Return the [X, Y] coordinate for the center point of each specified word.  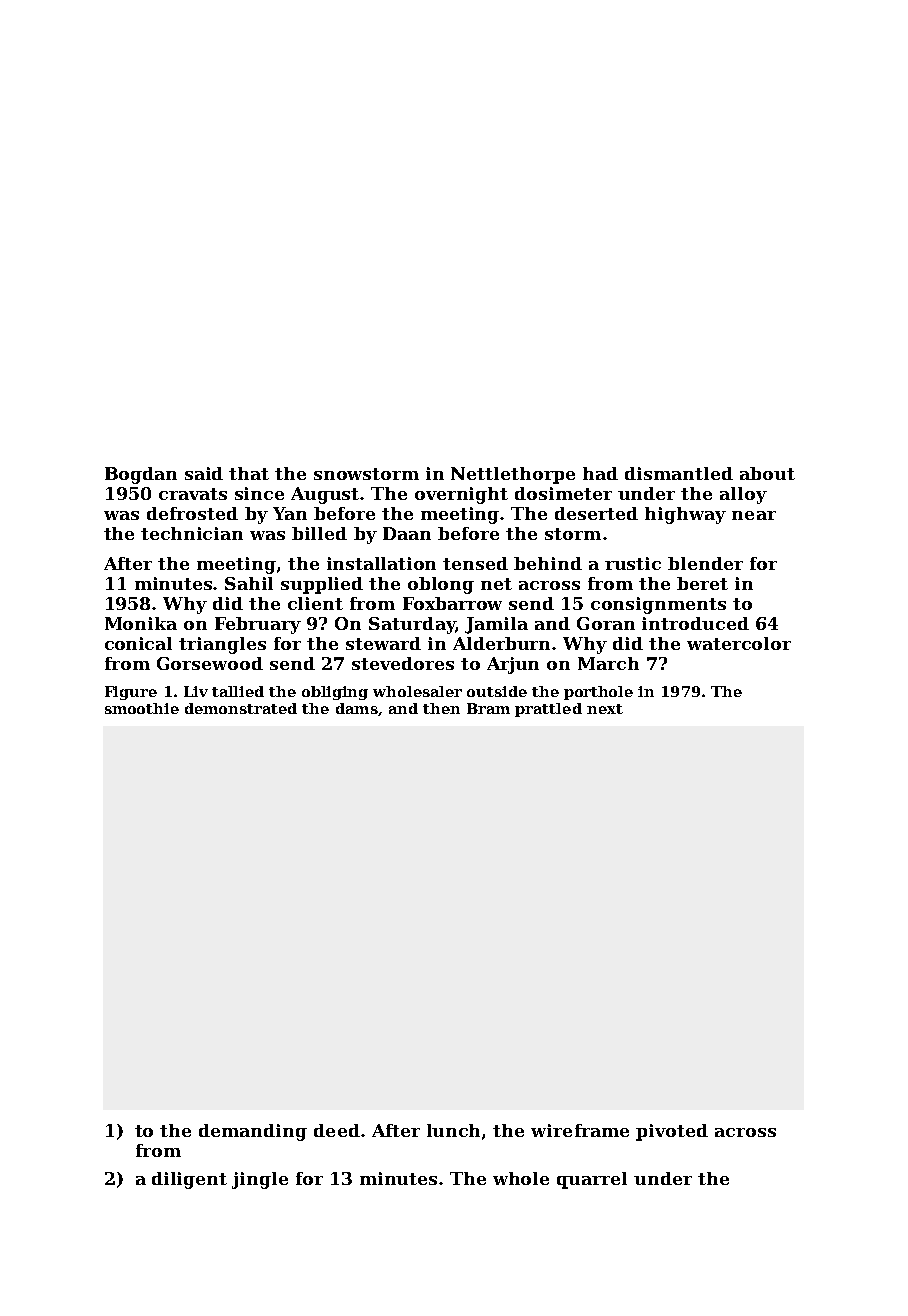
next [605, 709]
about [767, 473]
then [441, 708]
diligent [189, 1180]
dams [357, 708]
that [249, 473]
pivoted [672, 1132]
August [326, 495]
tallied [238, 691]
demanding [253, 1132]
